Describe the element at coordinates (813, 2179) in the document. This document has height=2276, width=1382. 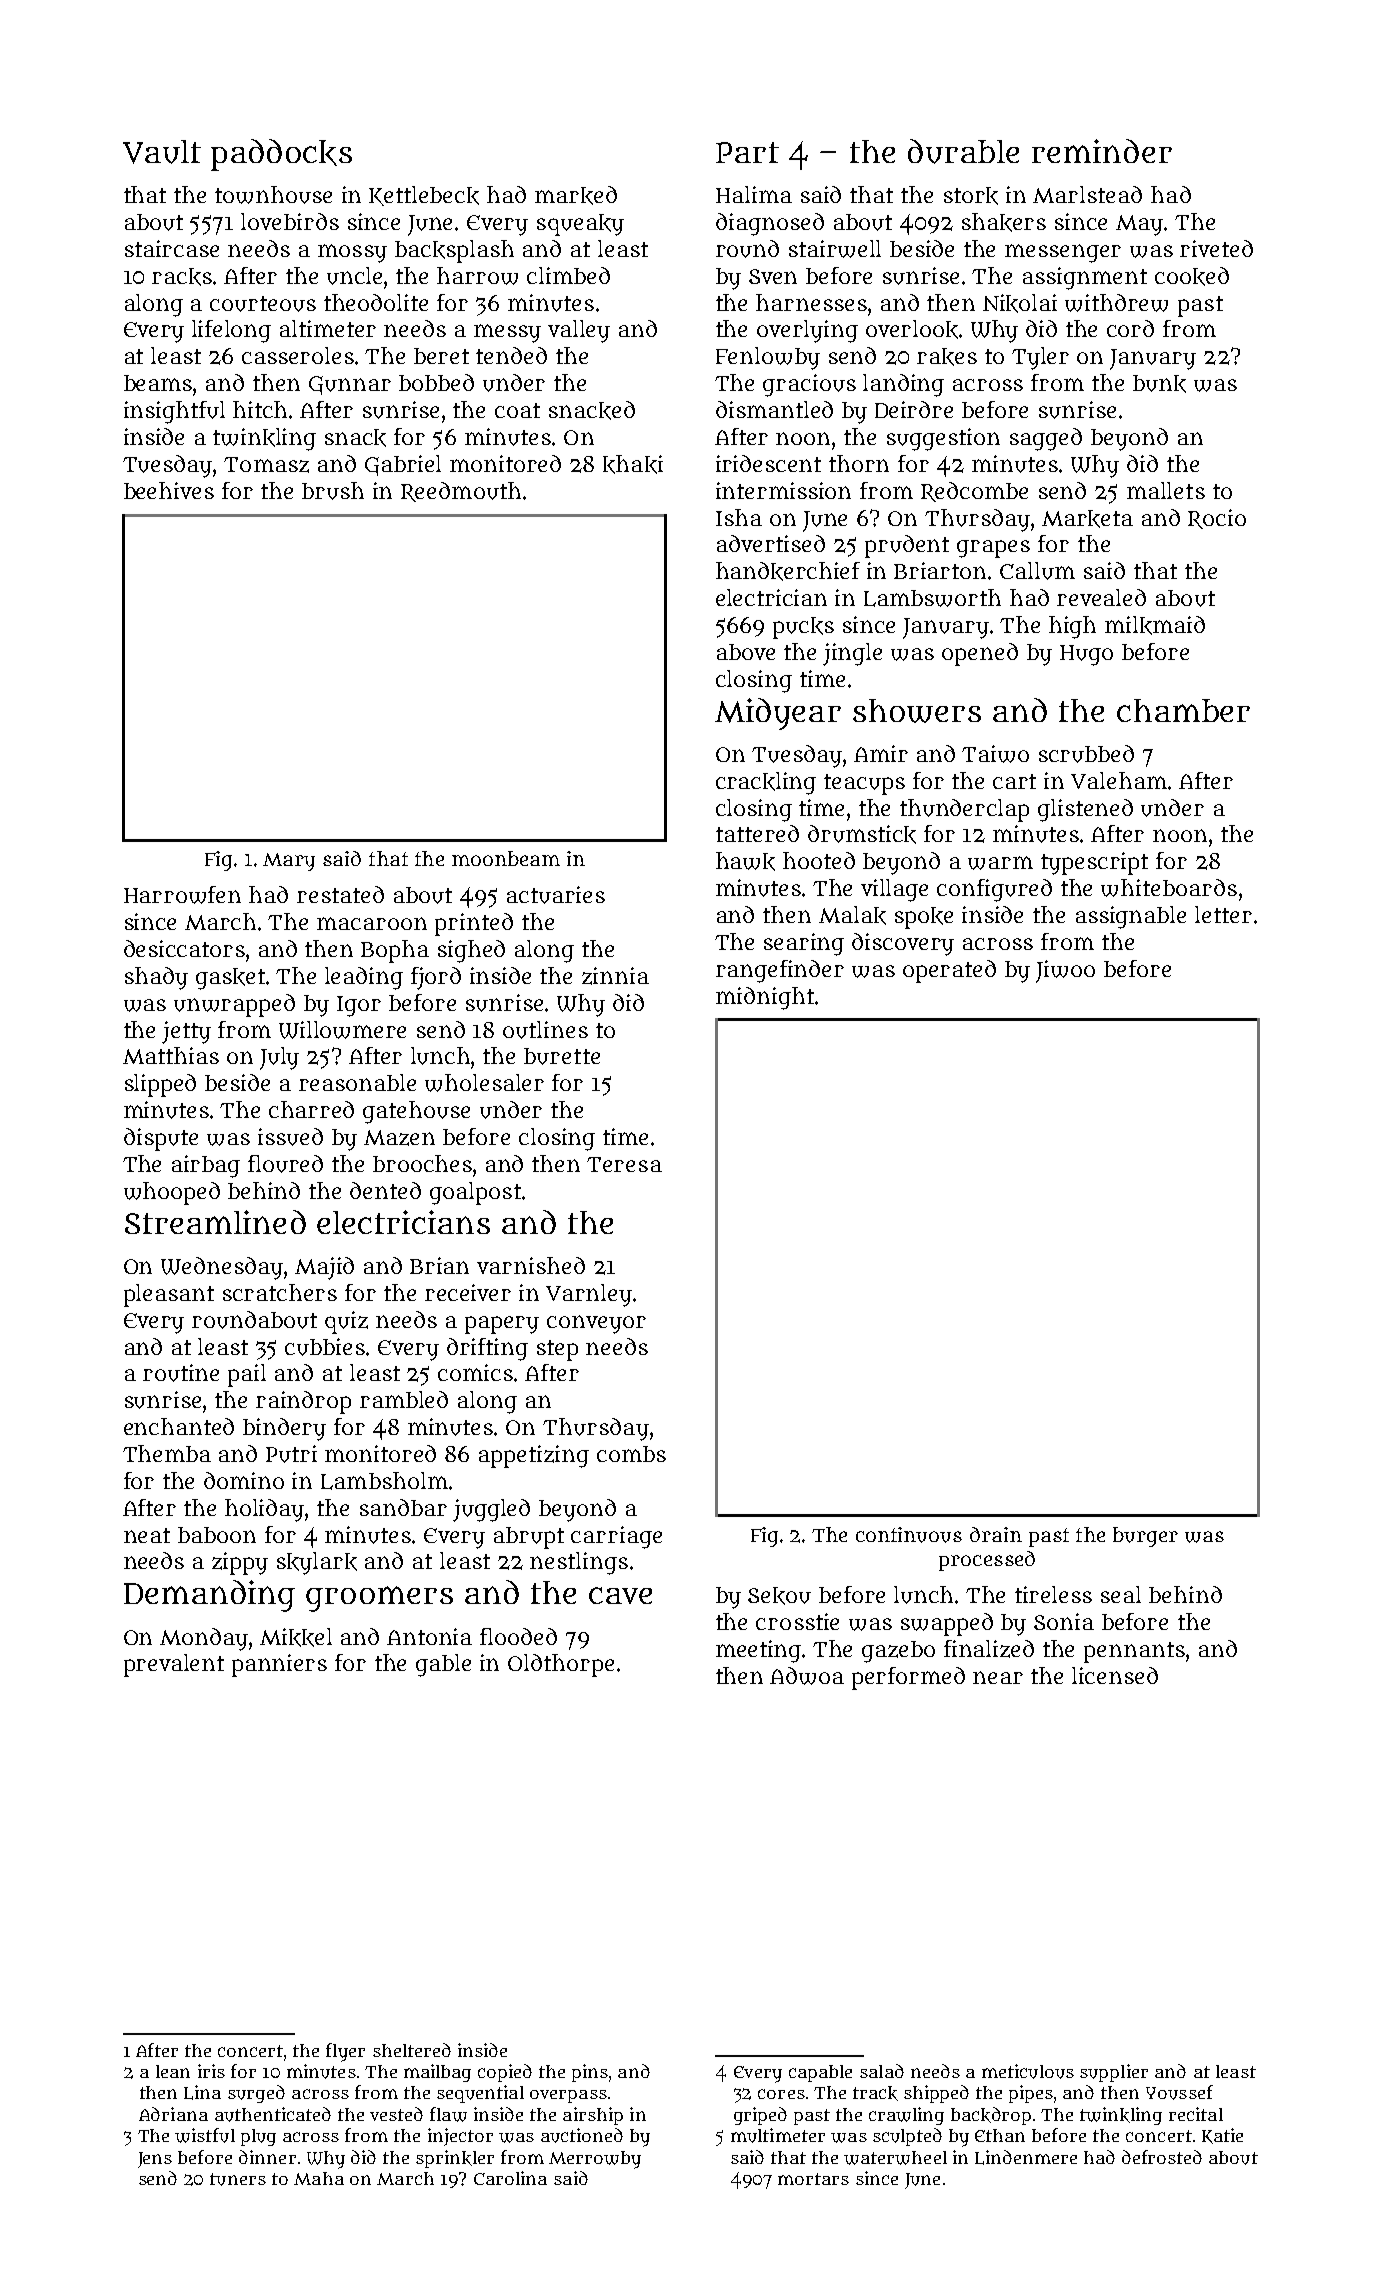
I see `mortars` at that location.
